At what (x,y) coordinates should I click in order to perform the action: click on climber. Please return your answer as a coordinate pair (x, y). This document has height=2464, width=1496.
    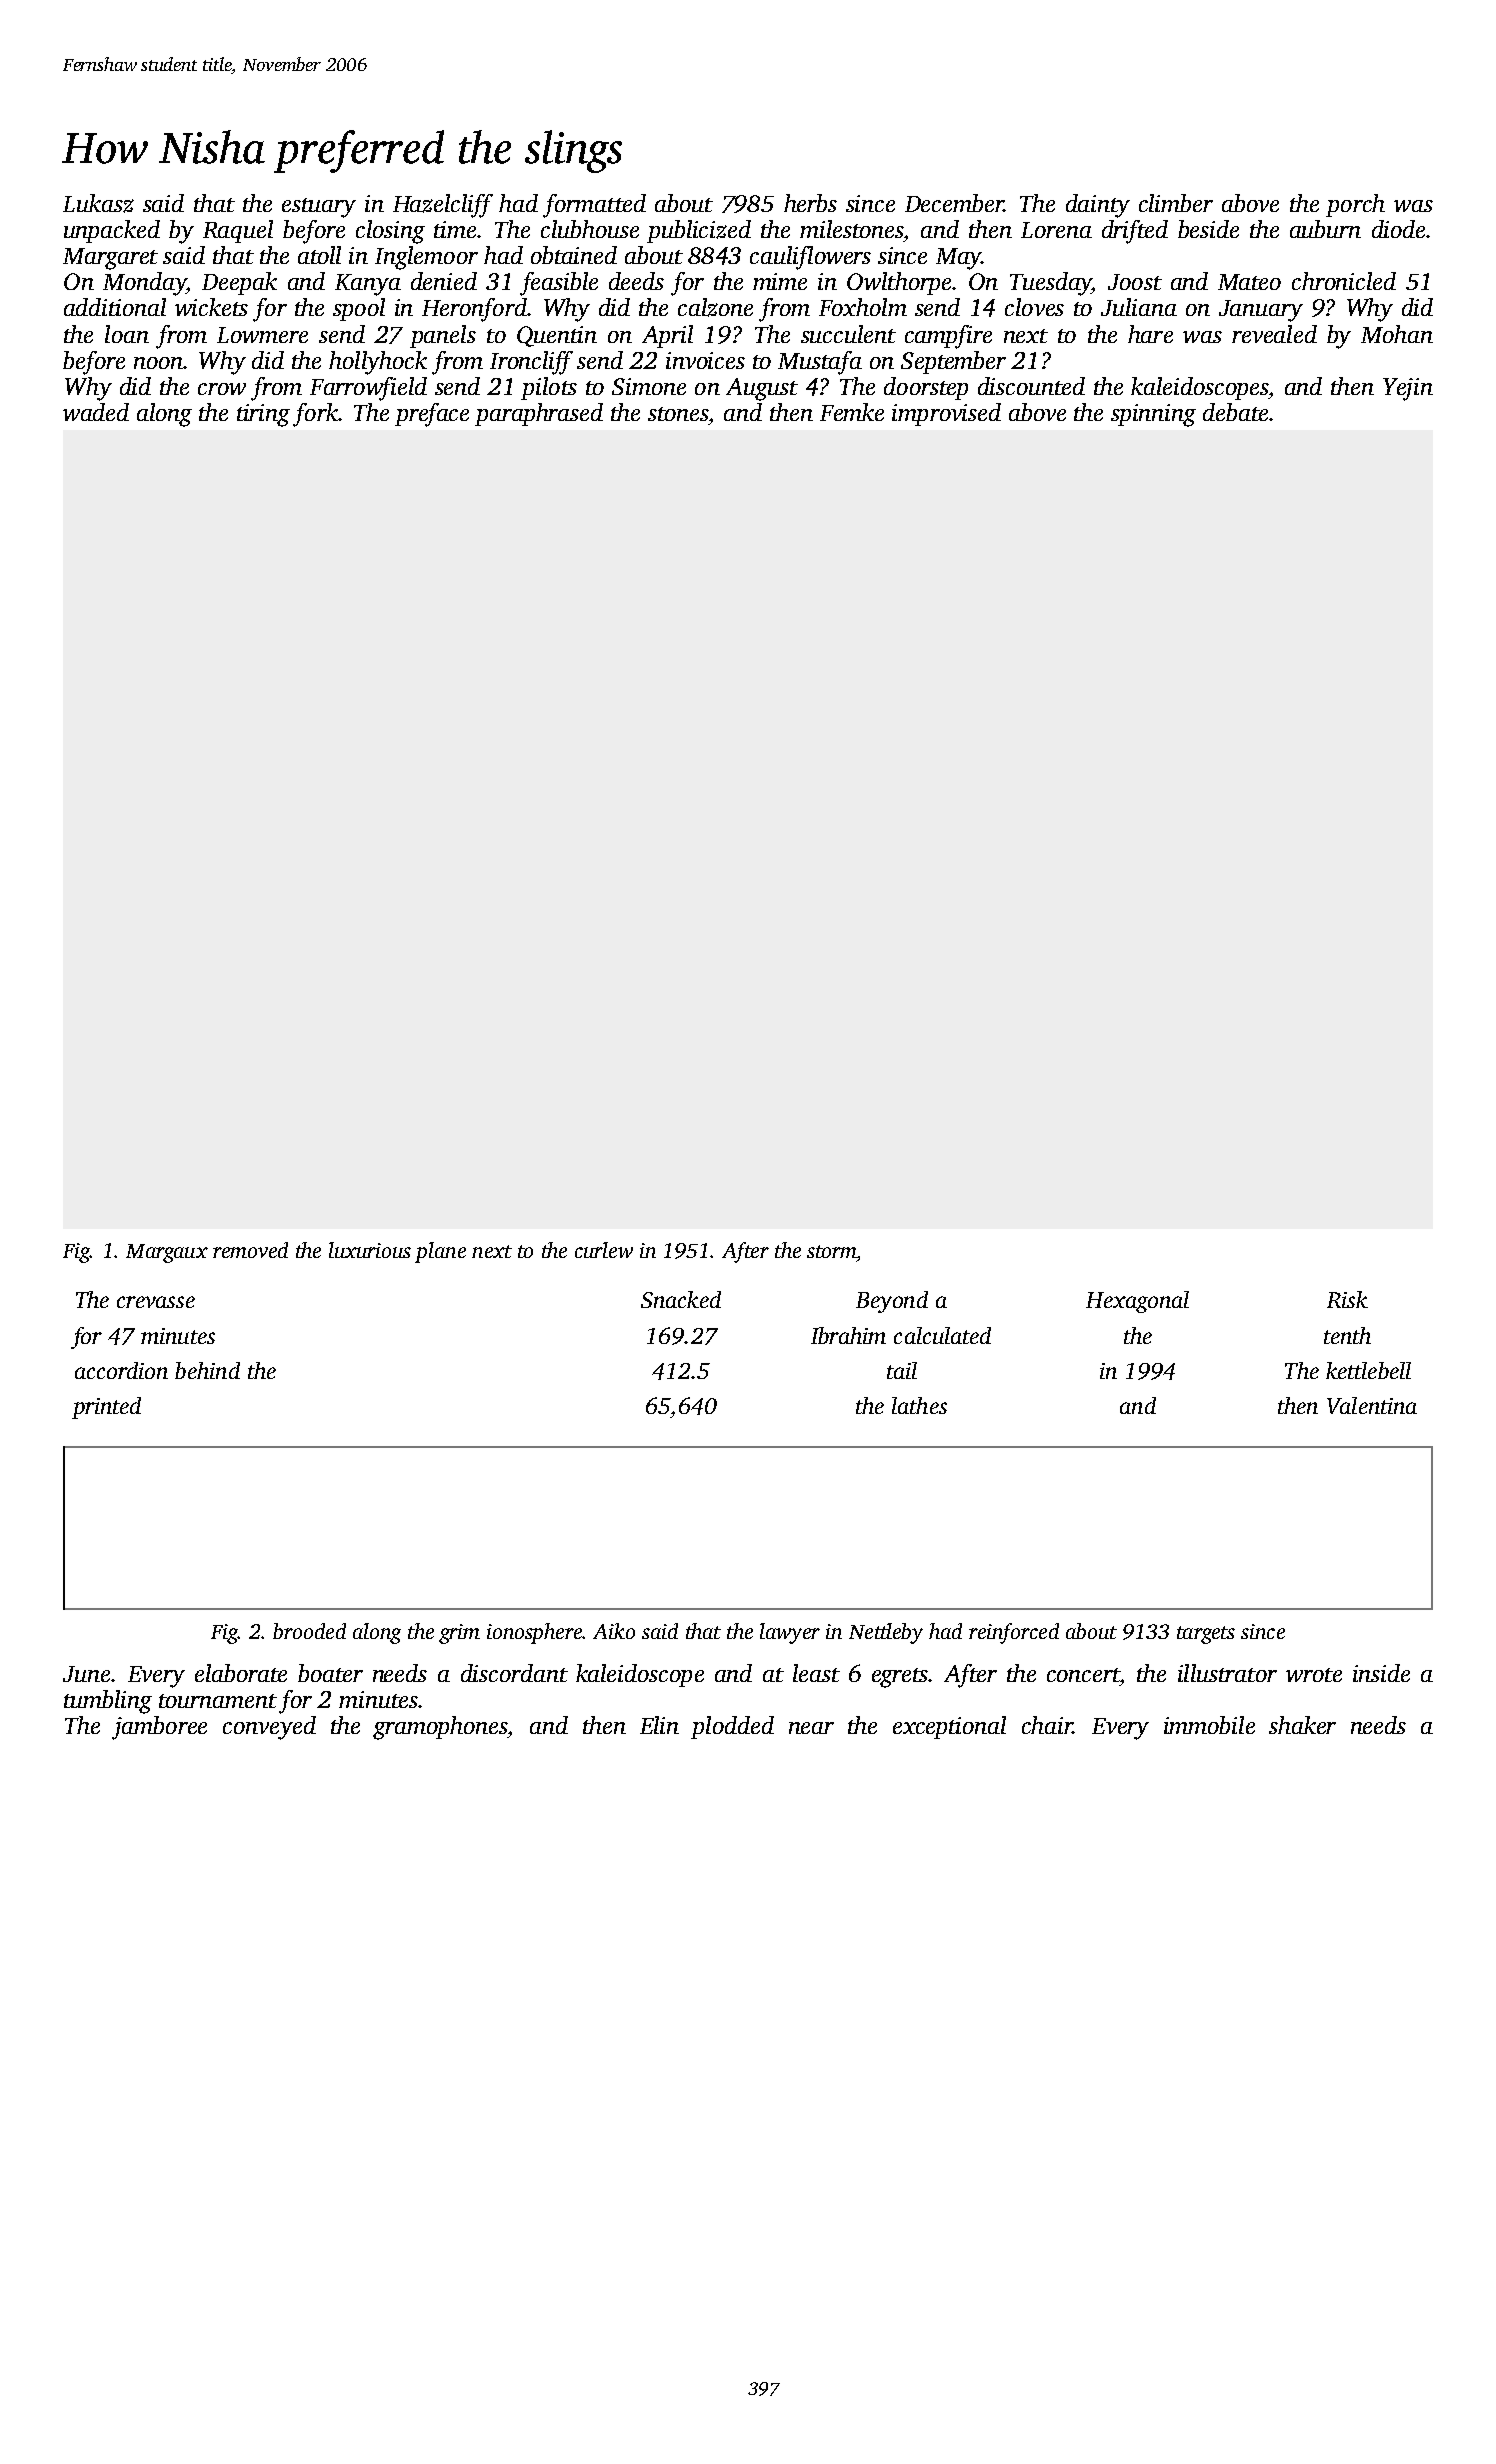
    Looking at the image, I should click on (1176, 203).
